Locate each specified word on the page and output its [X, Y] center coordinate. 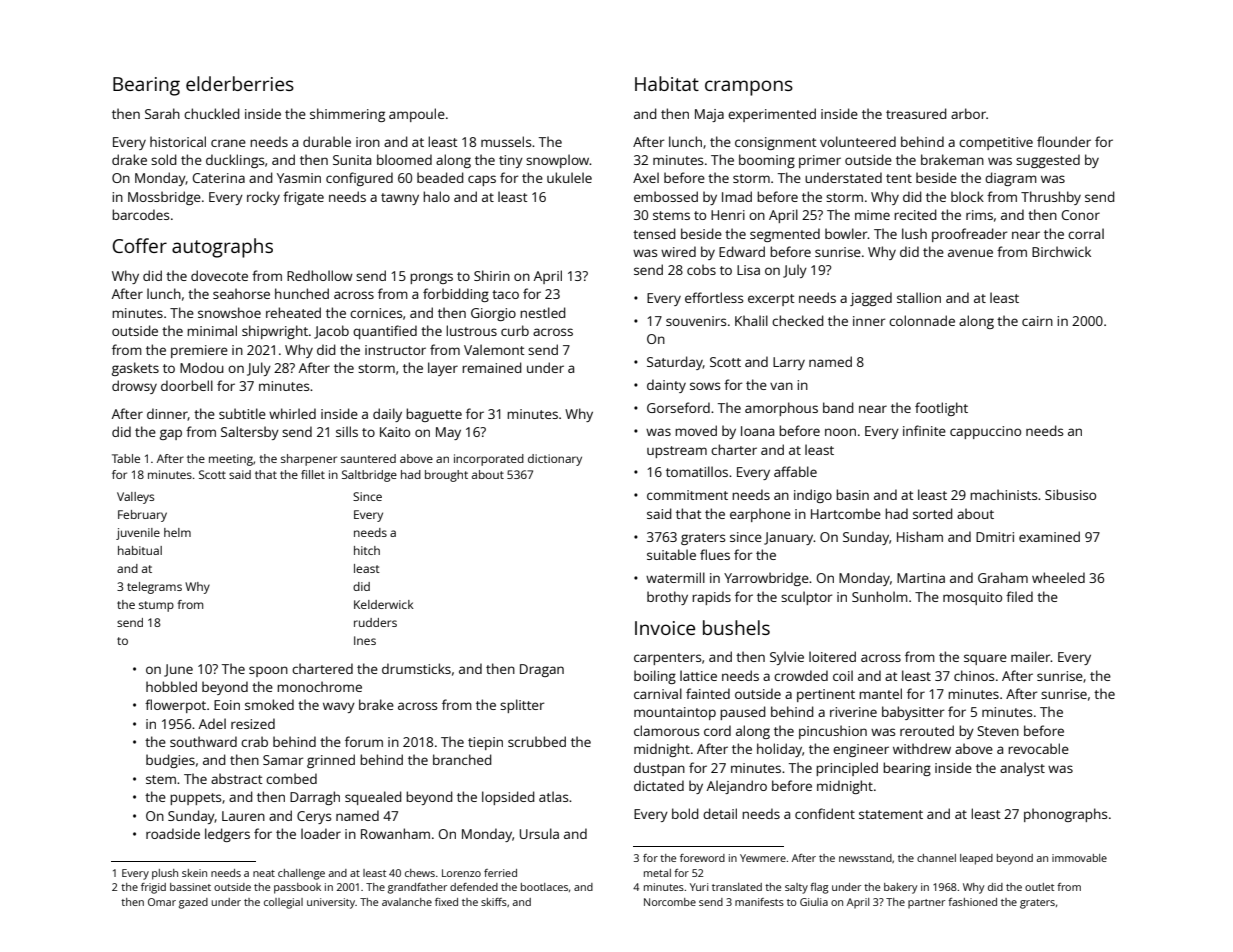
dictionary [555, 460]
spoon [268, 671]
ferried [500, 873]
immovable [1079, 858]
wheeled [1058, 577]
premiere [199, 351]
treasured [916, 113]
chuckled [212, 113]
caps [482, 180]
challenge [301, 874]
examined [1049, 536]
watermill [675, 577]
